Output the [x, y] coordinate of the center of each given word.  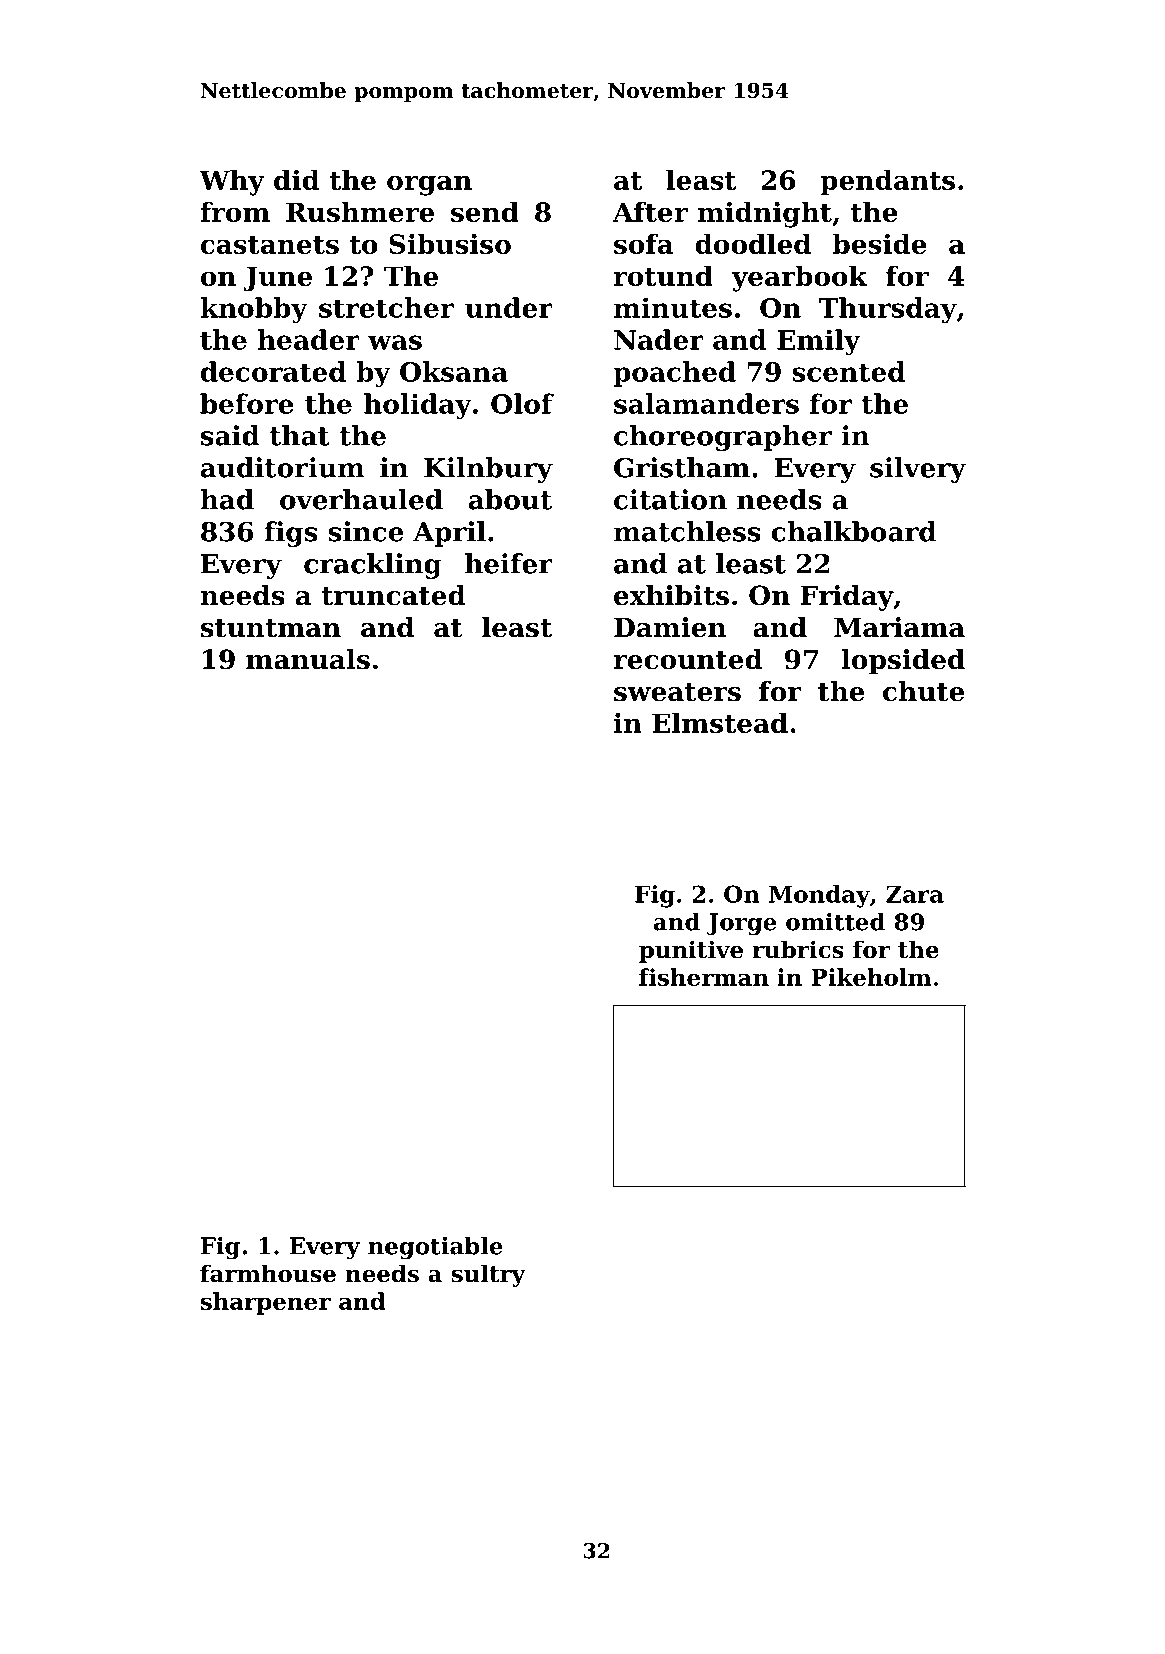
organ [429, 185]
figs [290, 534]
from [235, 211]
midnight [764, 214]
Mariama [899, 627]
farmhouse [268, 1273]
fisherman [704, 977]
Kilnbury [488, 470]
